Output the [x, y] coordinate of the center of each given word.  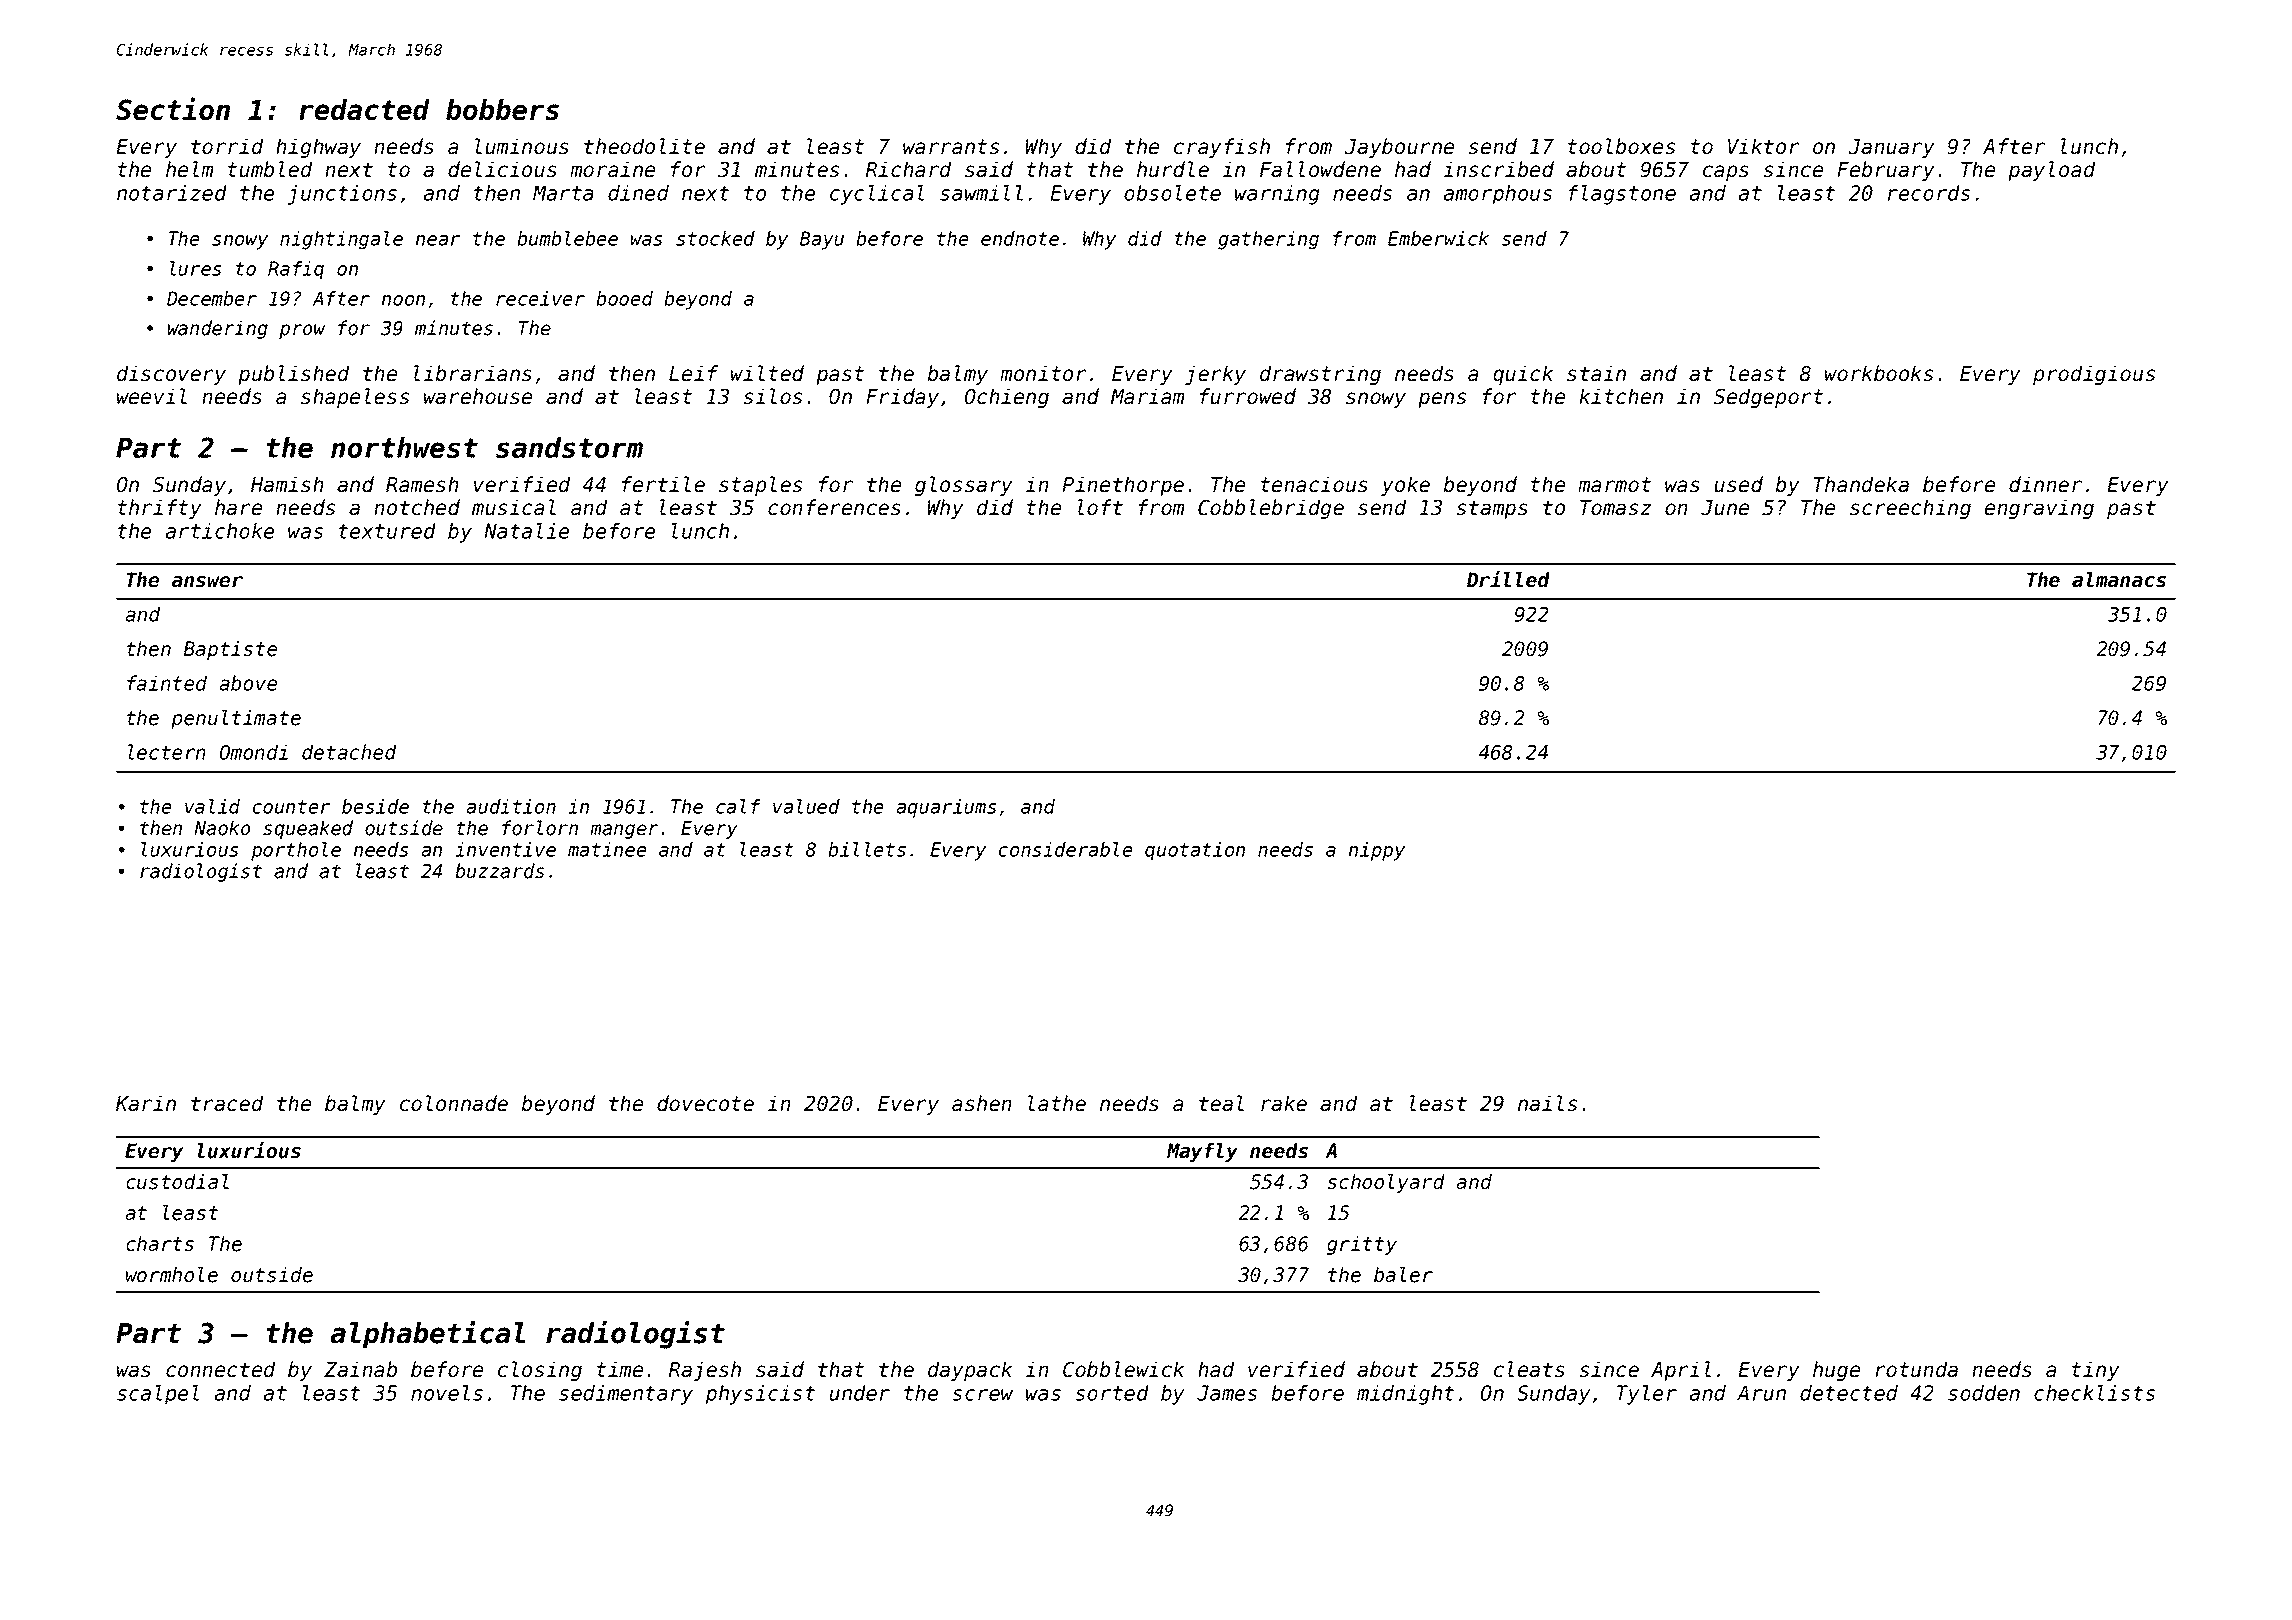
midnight [1405, 1395]
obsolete [1172, 193]
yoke [1405, 486]
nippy [1377, 851]
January [1891, 148]
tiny [2095, 1371]
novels [447, 1393]
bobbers [502, 110]
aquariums [946, 808]
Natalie [526, 531]
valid [212, 806]
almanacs [2119, 580]
